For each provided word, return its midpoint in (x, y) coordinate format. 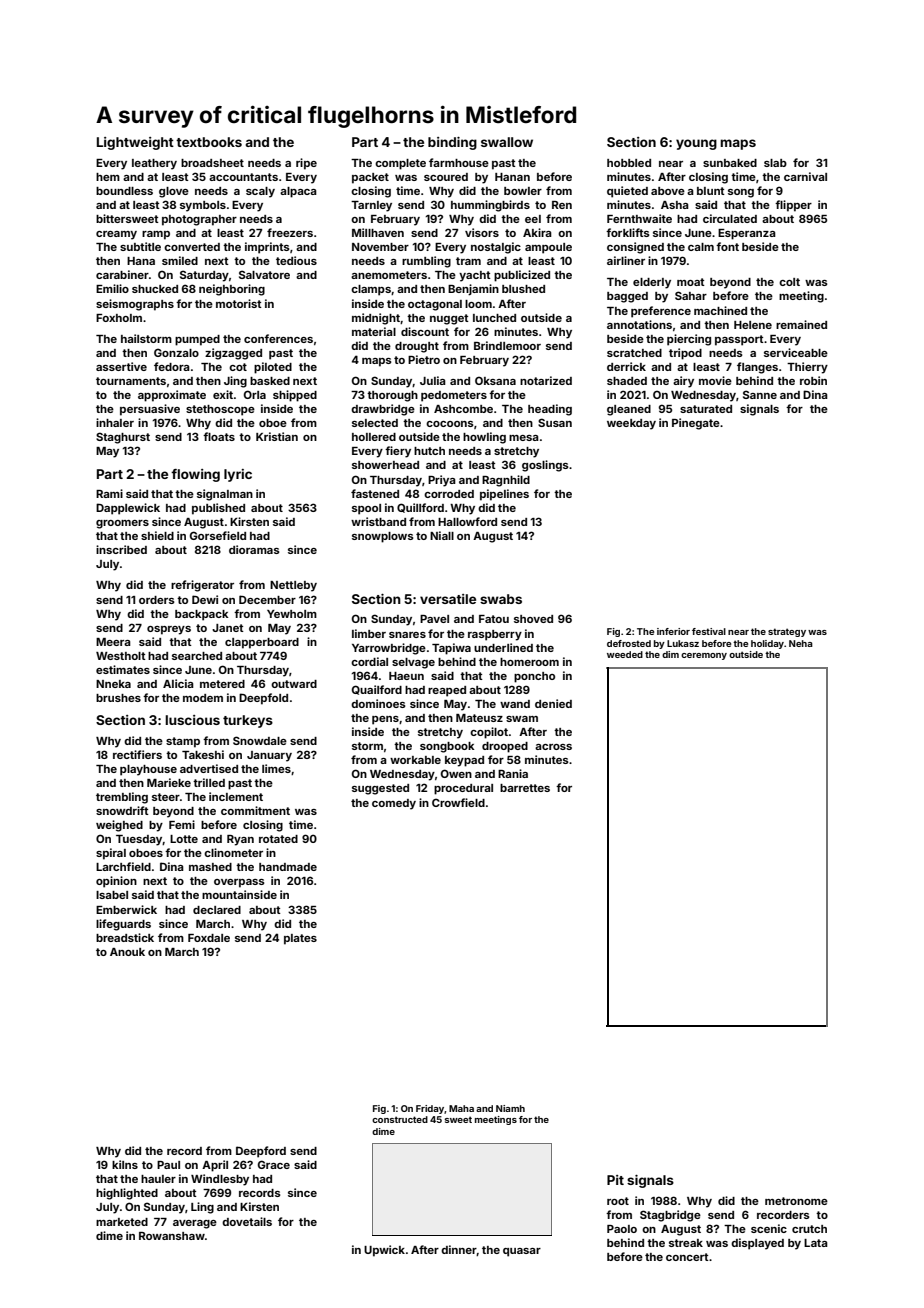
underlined (503, 647)
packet (370, 178)
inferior (673, 631)
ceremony (704, 656)
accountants (243, 177)
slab (775, 163)
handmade (288, 867)
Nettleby (293, 586)
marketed (122, 1222)
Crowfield (458, 802)
